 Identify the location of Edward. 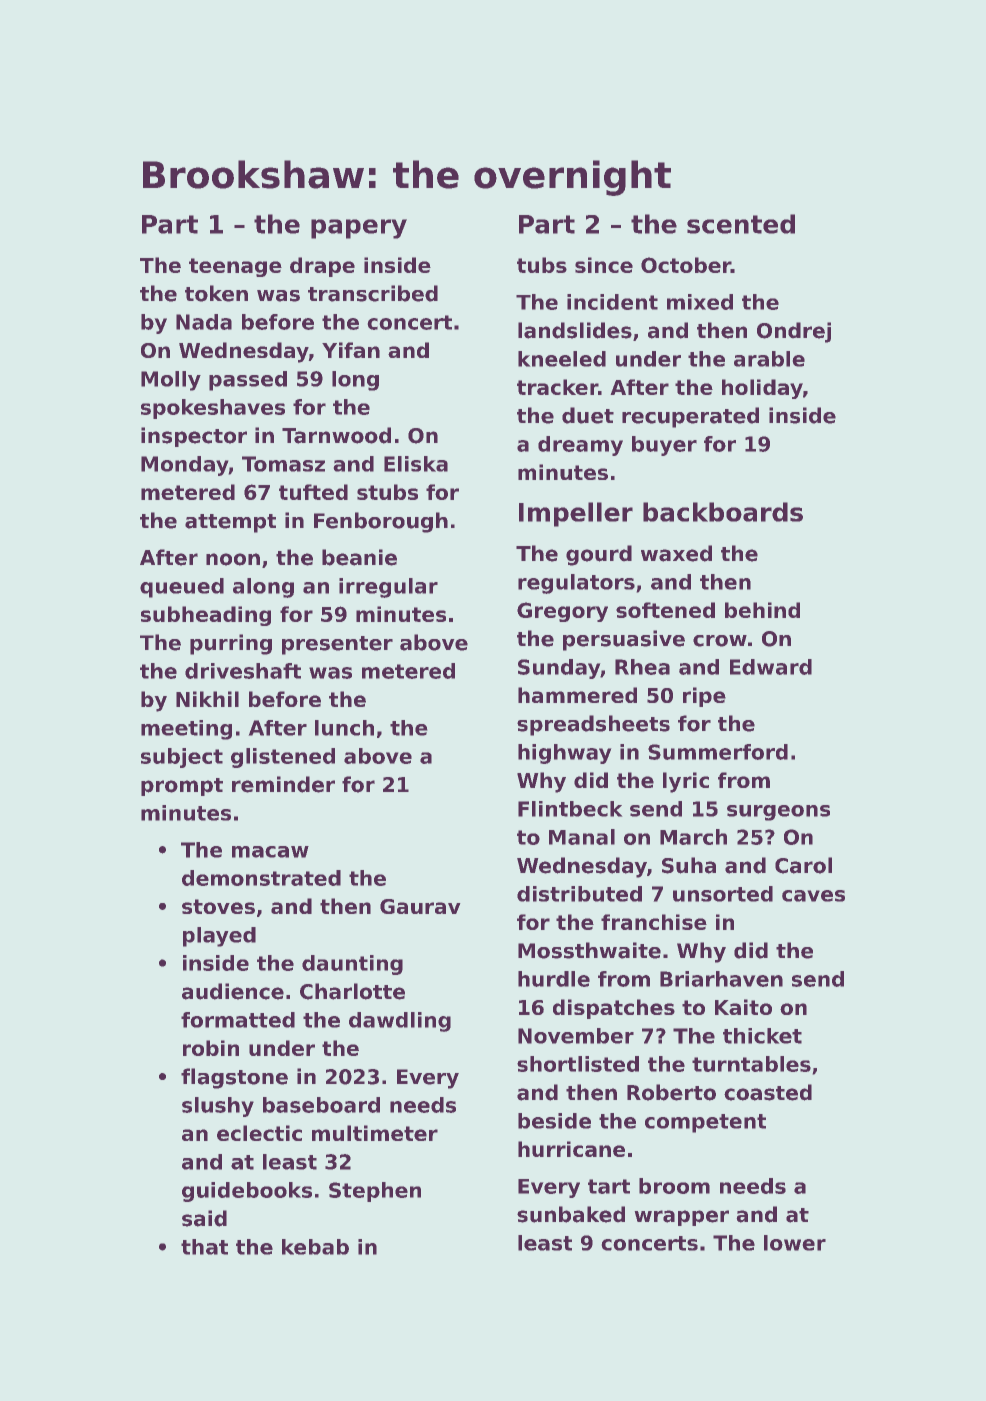
(771, 667).
